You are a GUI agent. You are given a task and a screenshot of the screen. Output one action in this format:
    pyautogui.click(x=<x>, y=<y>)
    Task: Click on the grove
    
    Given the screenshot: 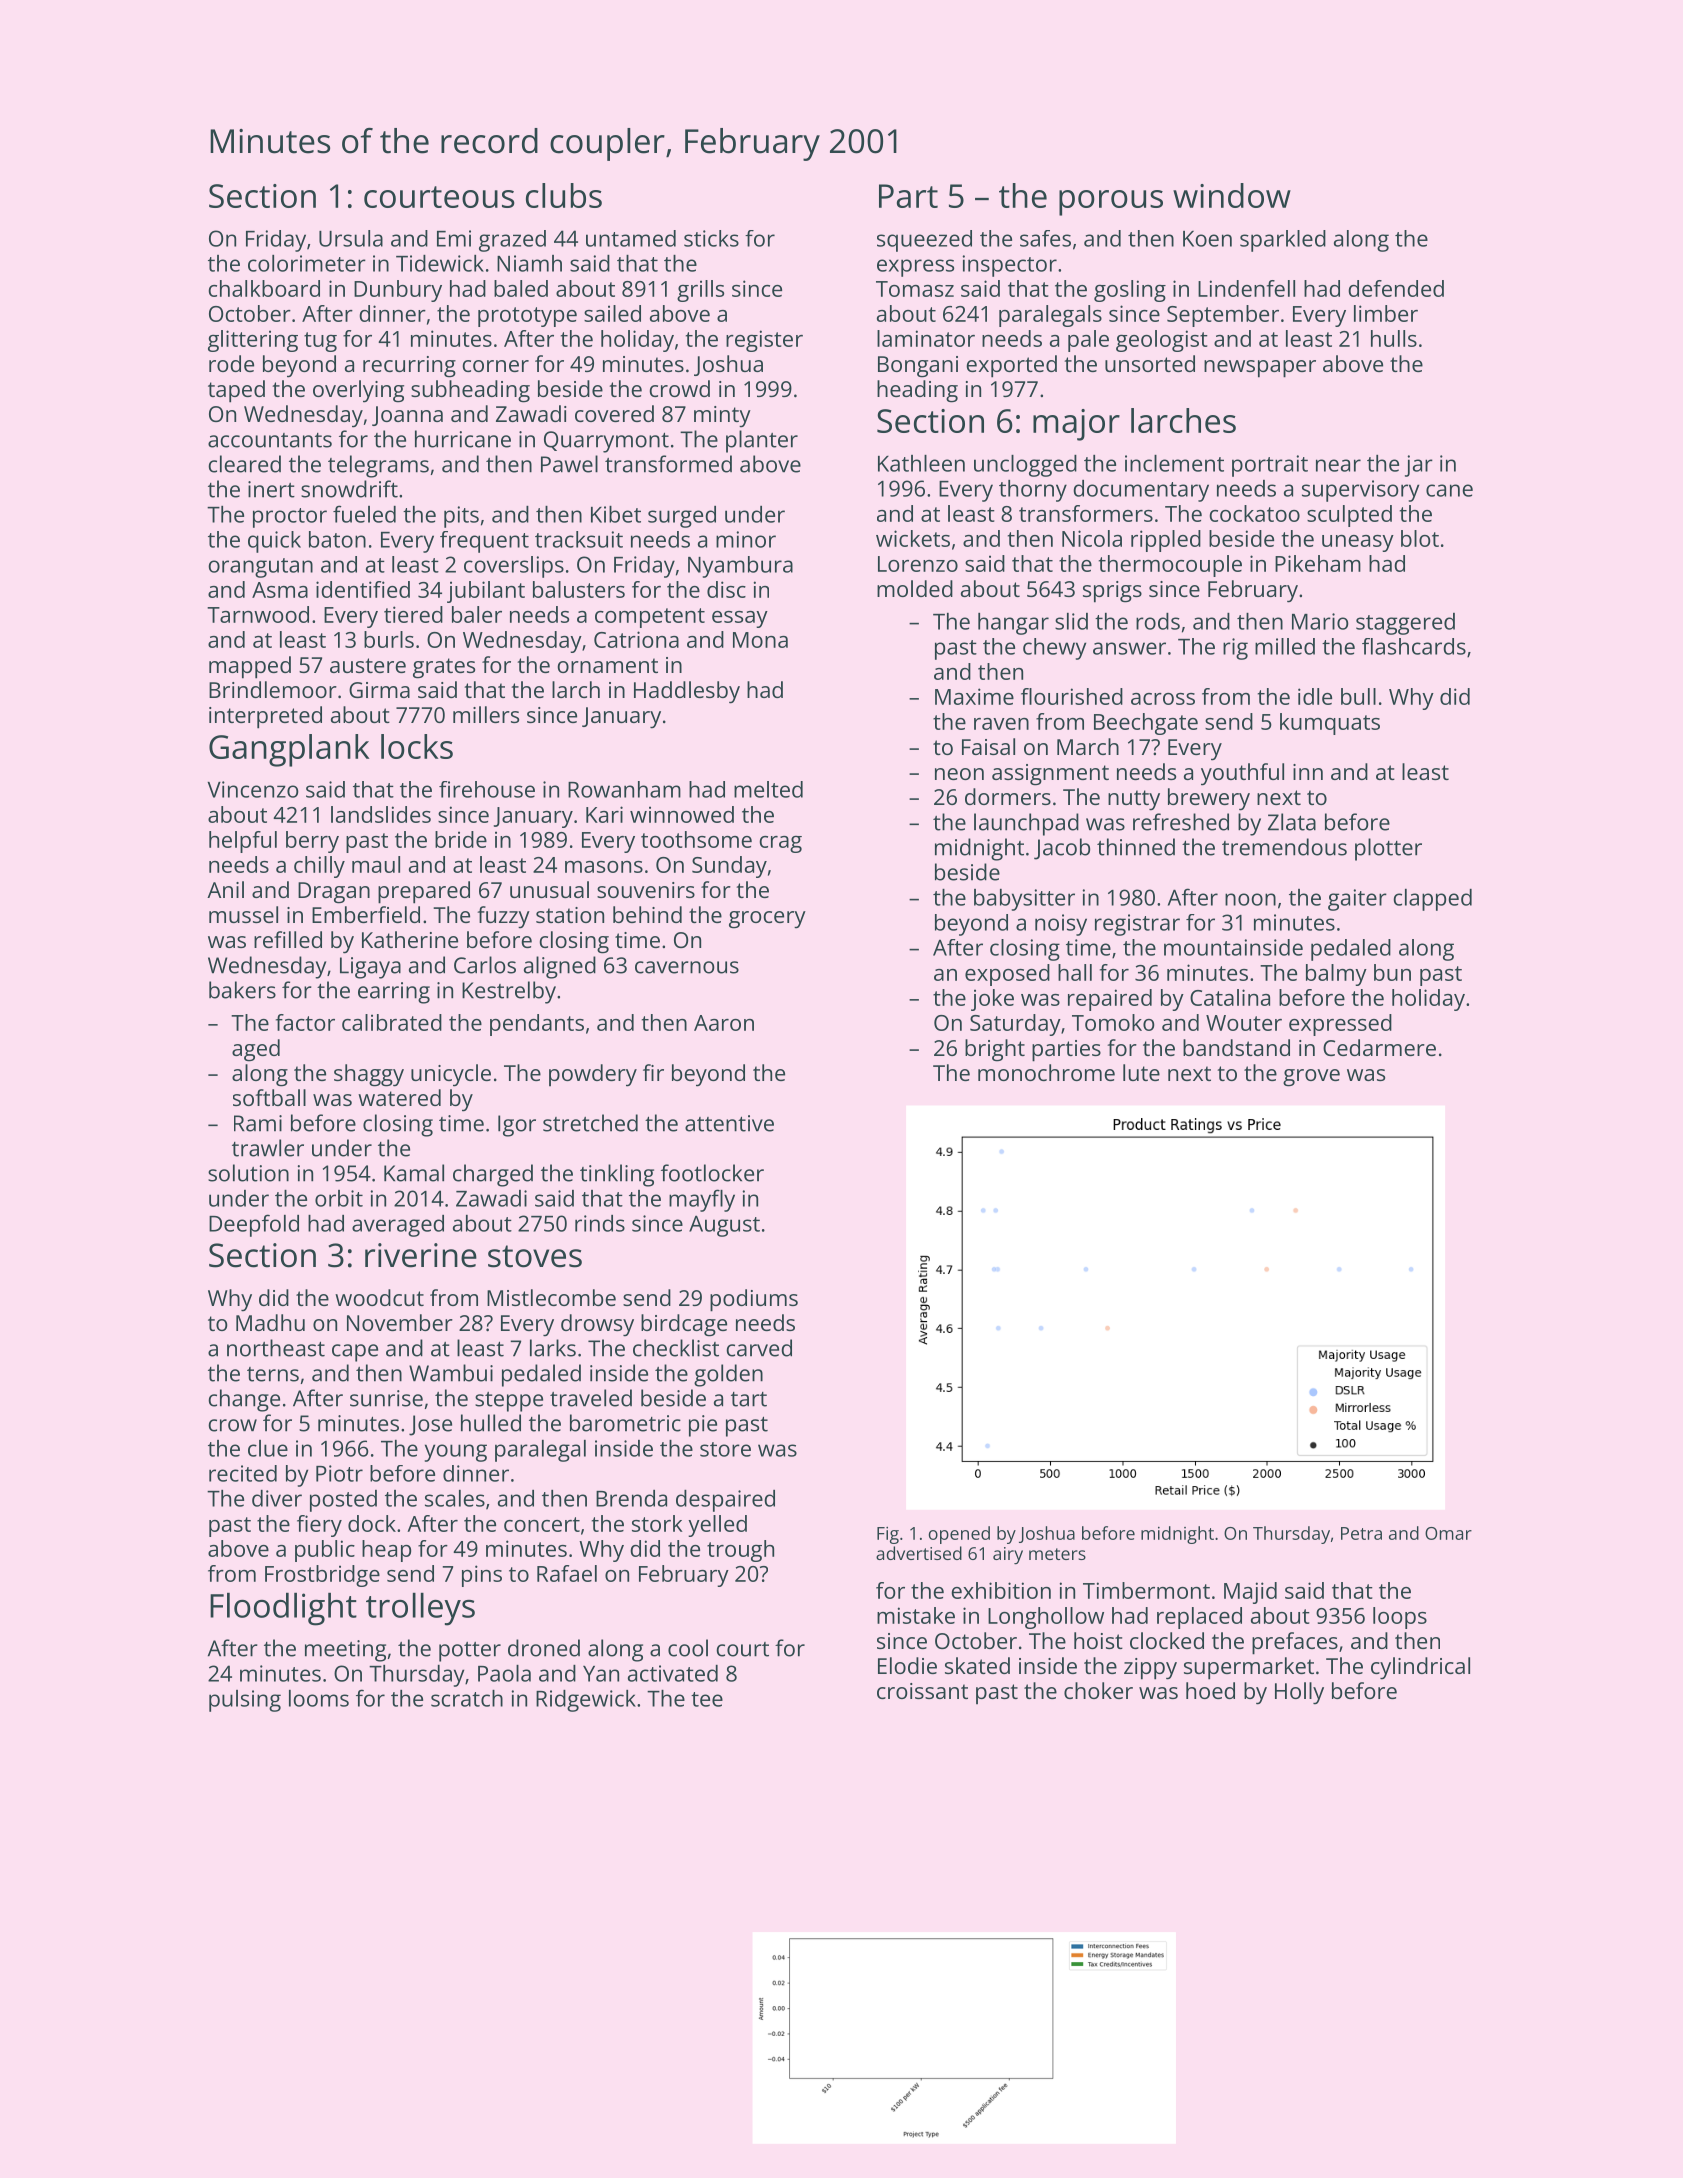 What is the action you would take?
    pyautogui.click(x=1311, y=1078)
